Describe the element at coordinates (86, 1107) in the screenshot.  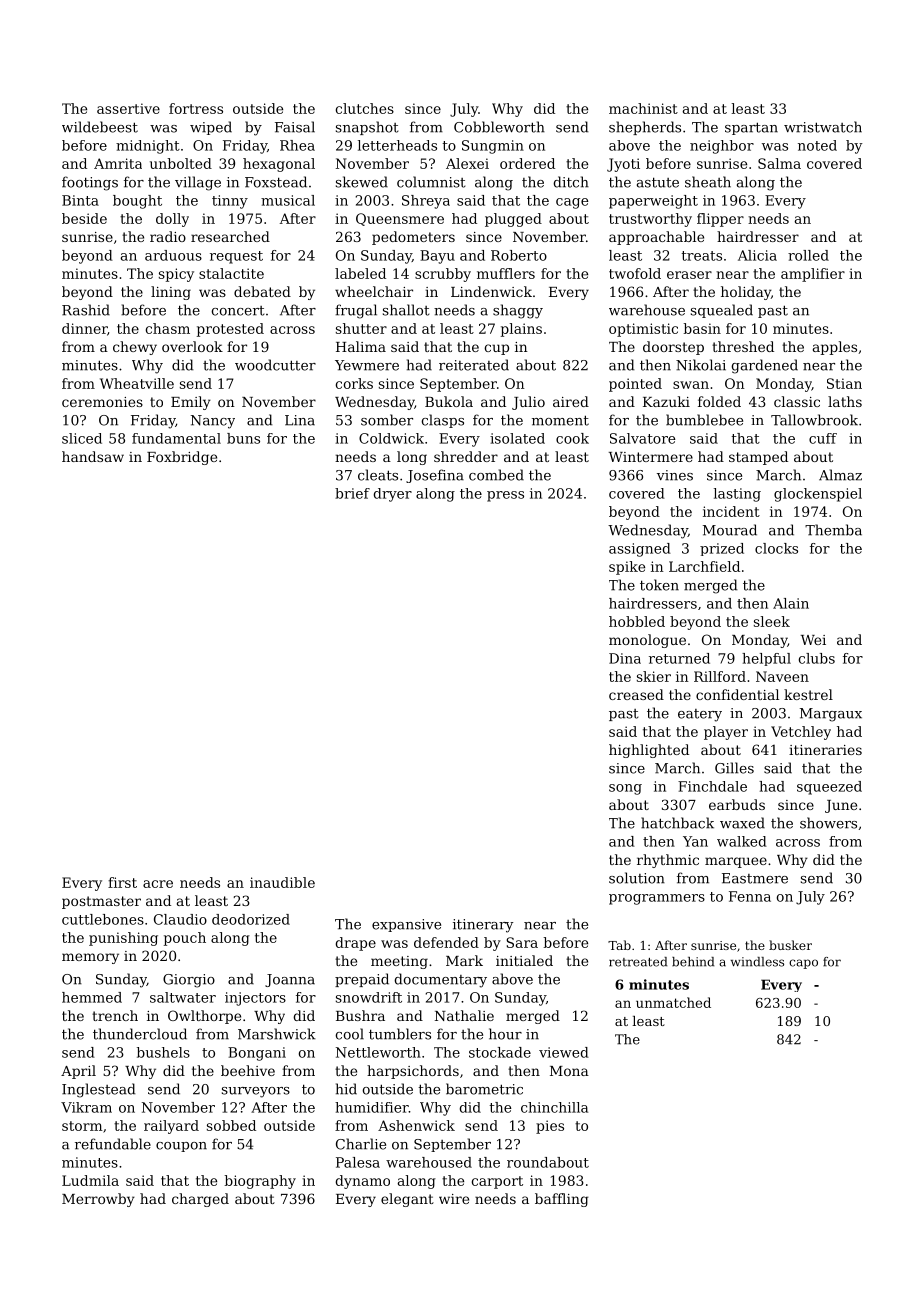
I see `Vikram` at that location.
